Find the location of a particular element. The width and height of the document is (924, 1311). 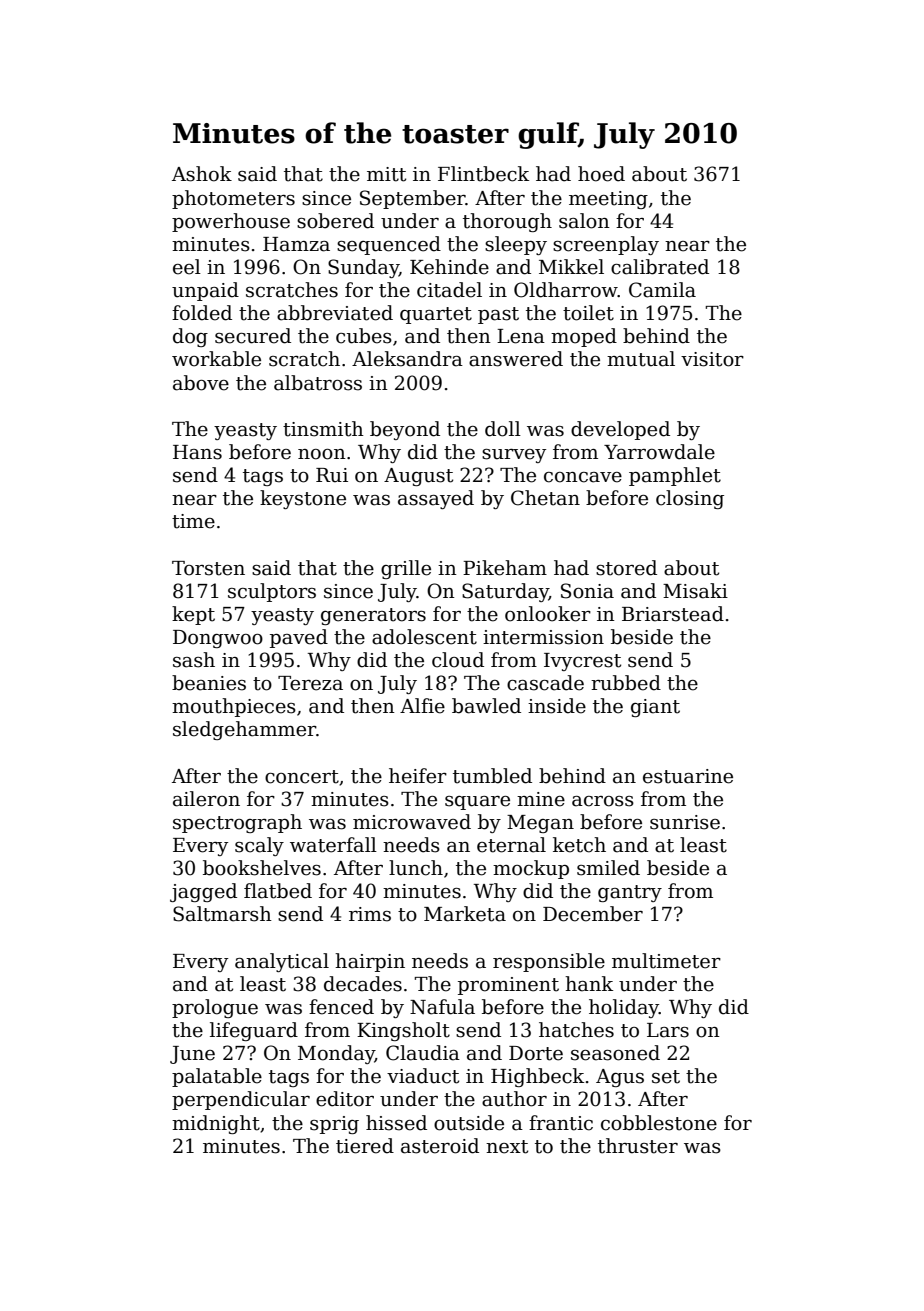

Lars is located at coordinates (668, 1030).
